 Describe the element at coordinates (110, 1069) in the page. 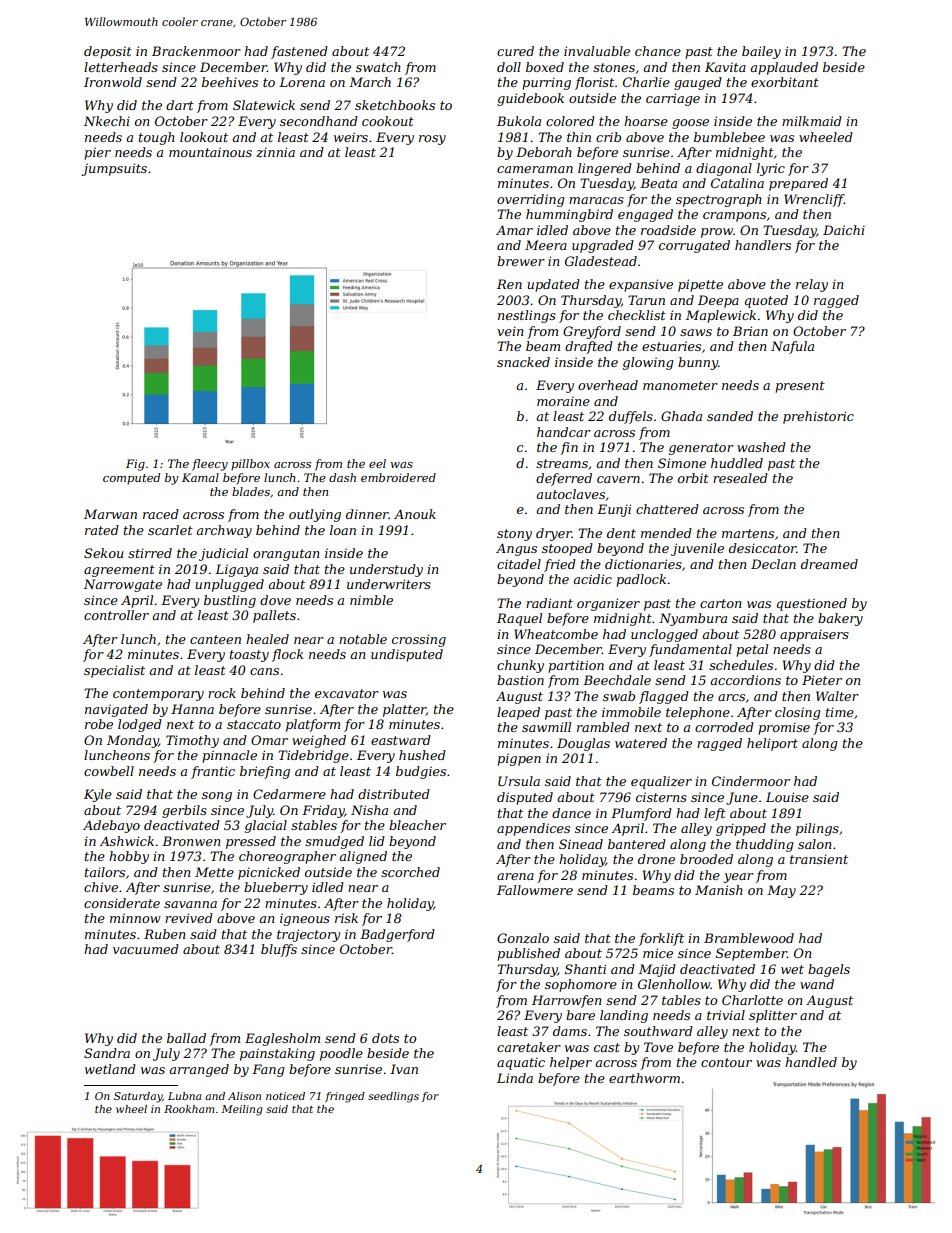

I see `wetland` at that location.
